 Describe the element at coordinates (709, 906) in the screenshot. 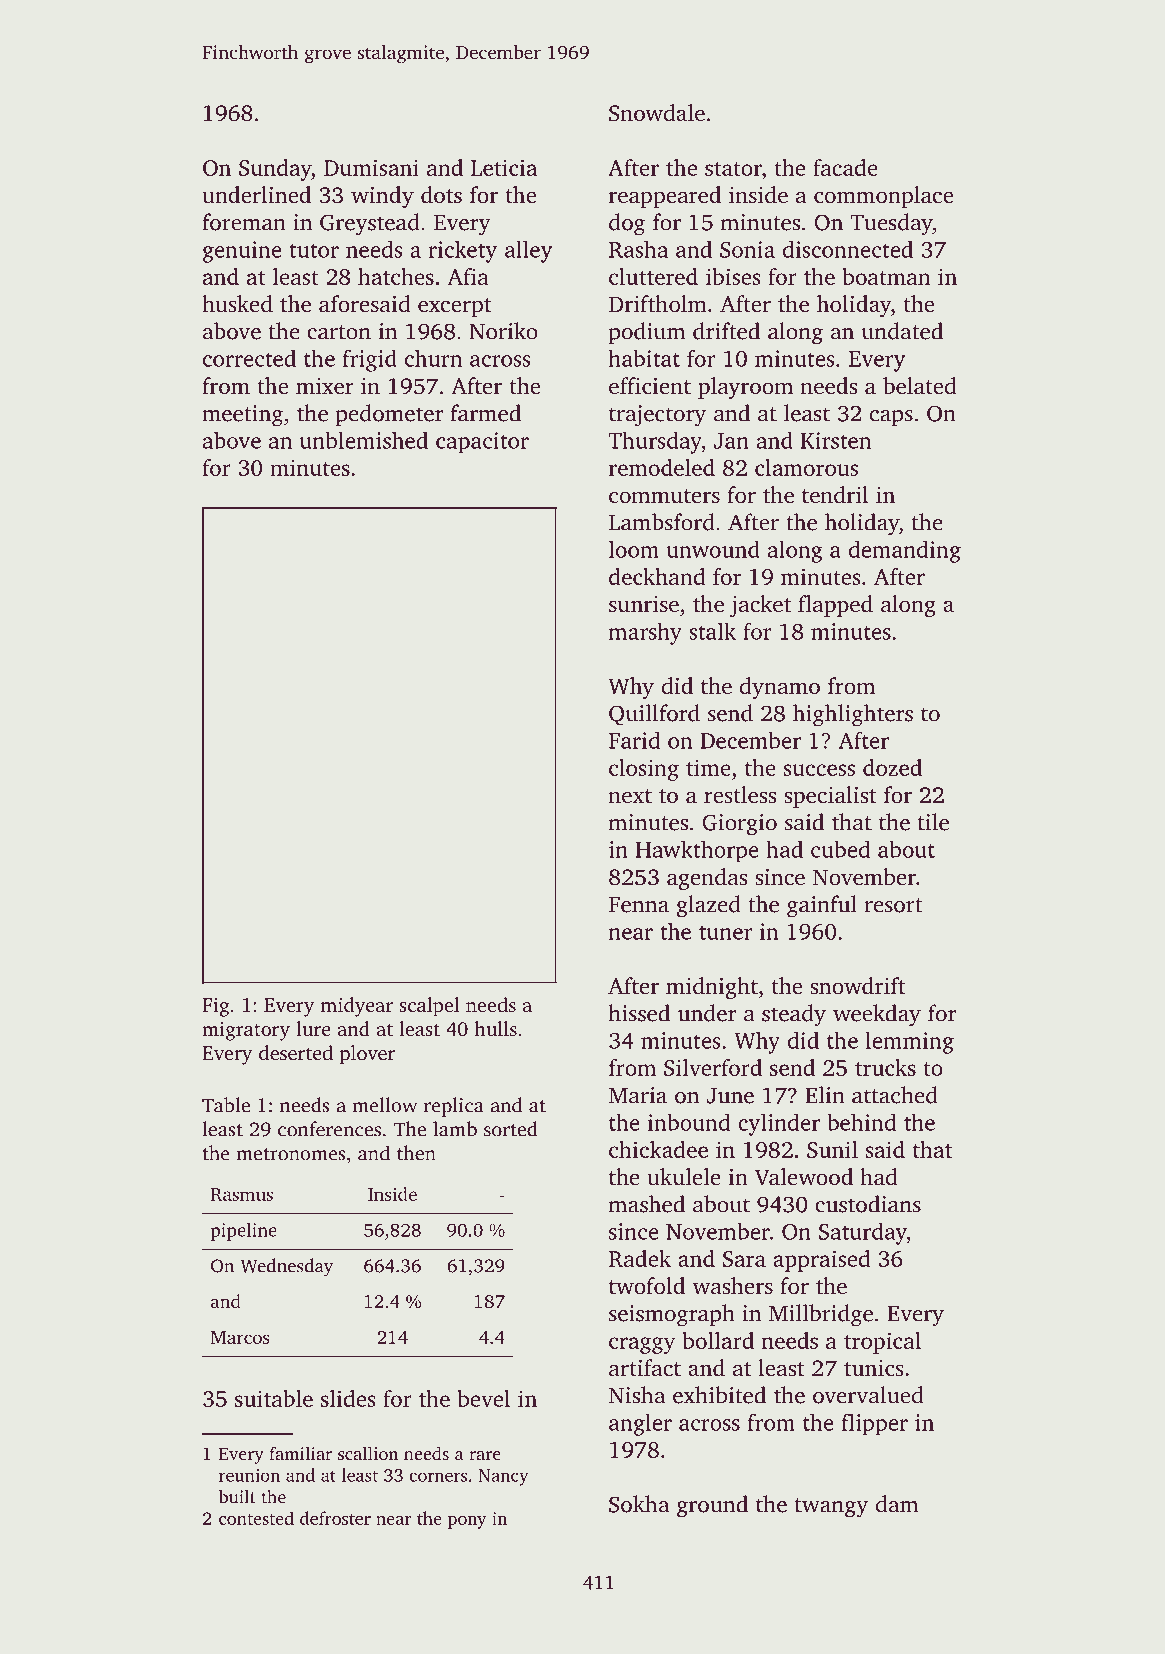

I see `glazed` at that location.
